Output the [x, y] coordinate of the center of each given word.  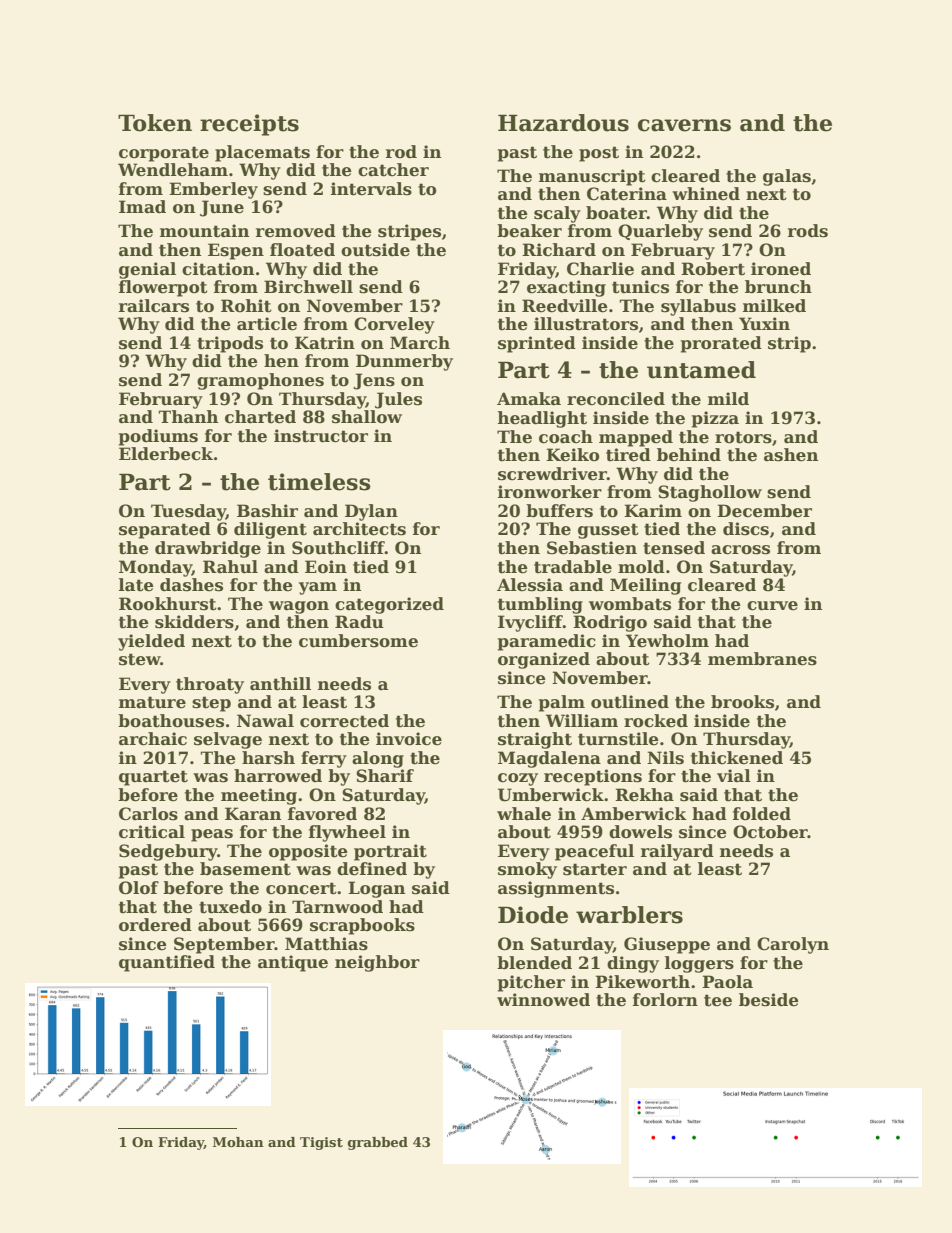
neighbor [377, 963]
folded [762, 814]
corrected [344, 721]
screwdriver [552, 474]
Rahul [230, 567]
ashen [791, 455]
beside [769, 1000]
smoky [527, 870]
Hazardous [563, 123]
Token [155, 123]
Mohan [238, 1142]
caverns [684, 125]
